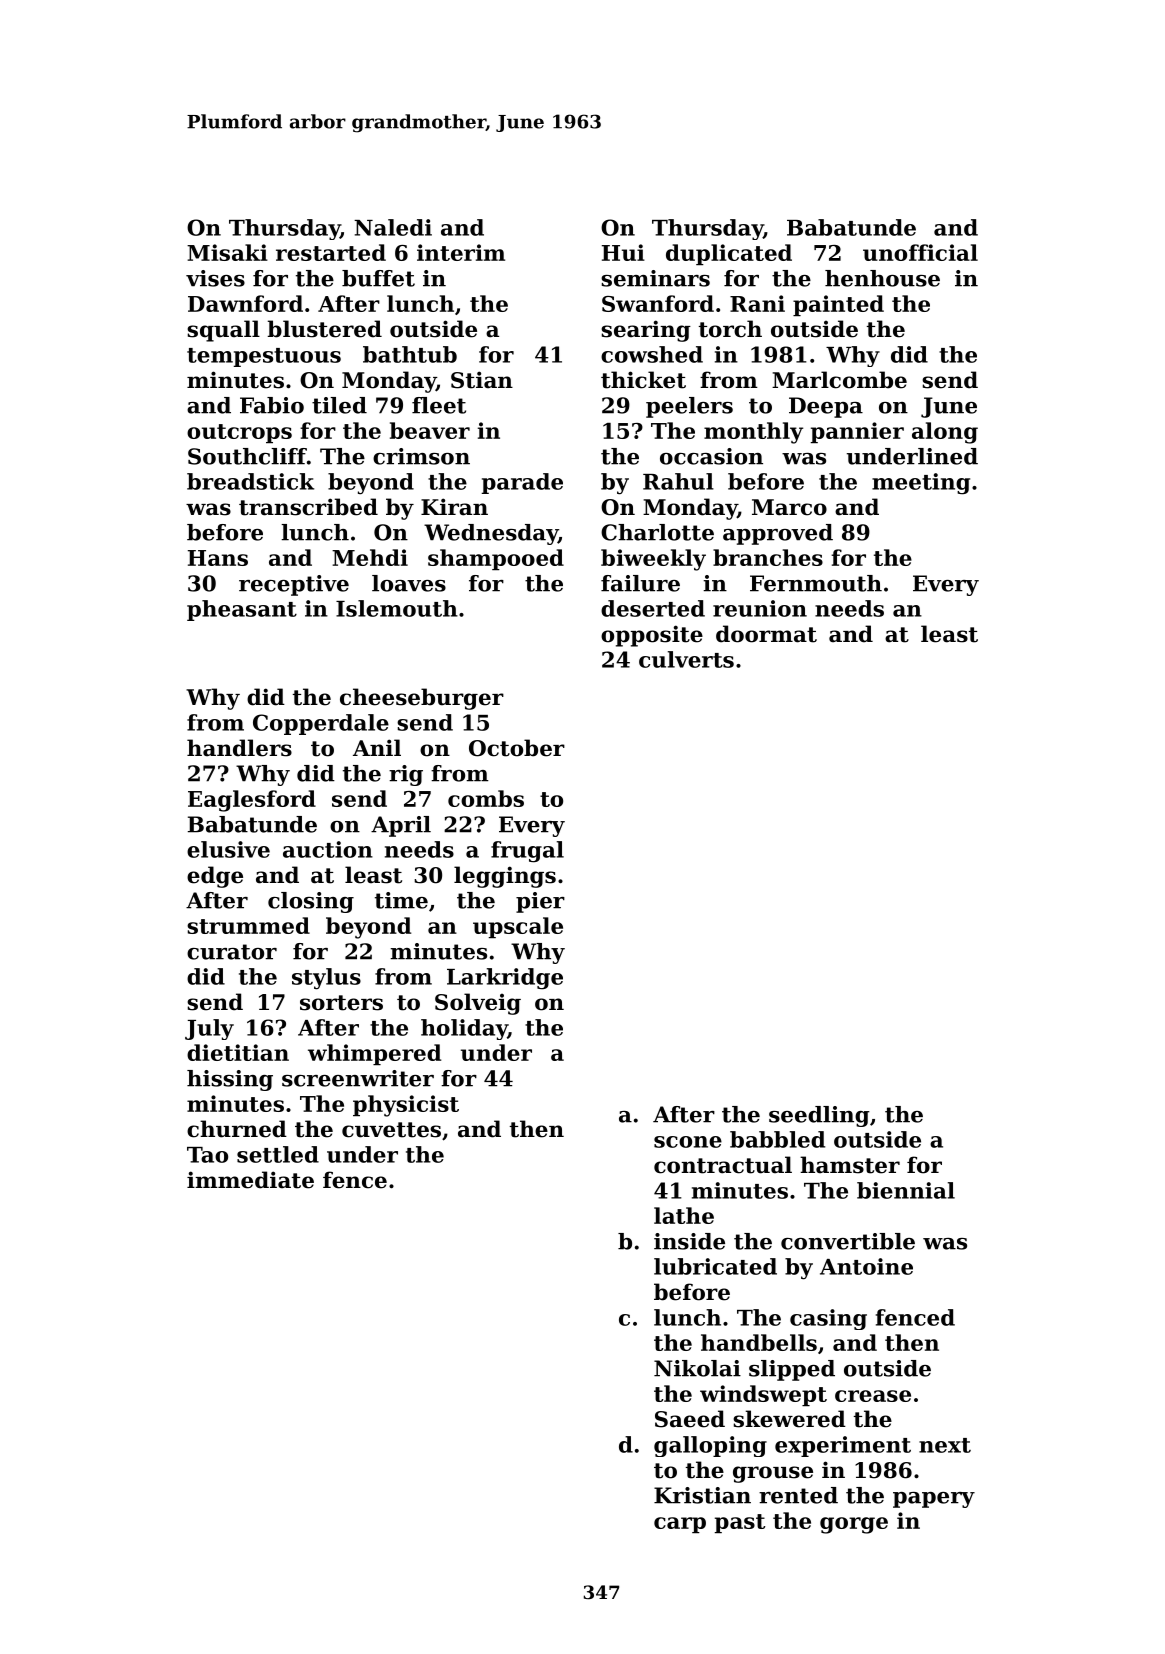 This screenshot has width=1165, height=1654. Describe the element at coordinates (250, 1180) in the screenshot. I see `immediate` at that location.
